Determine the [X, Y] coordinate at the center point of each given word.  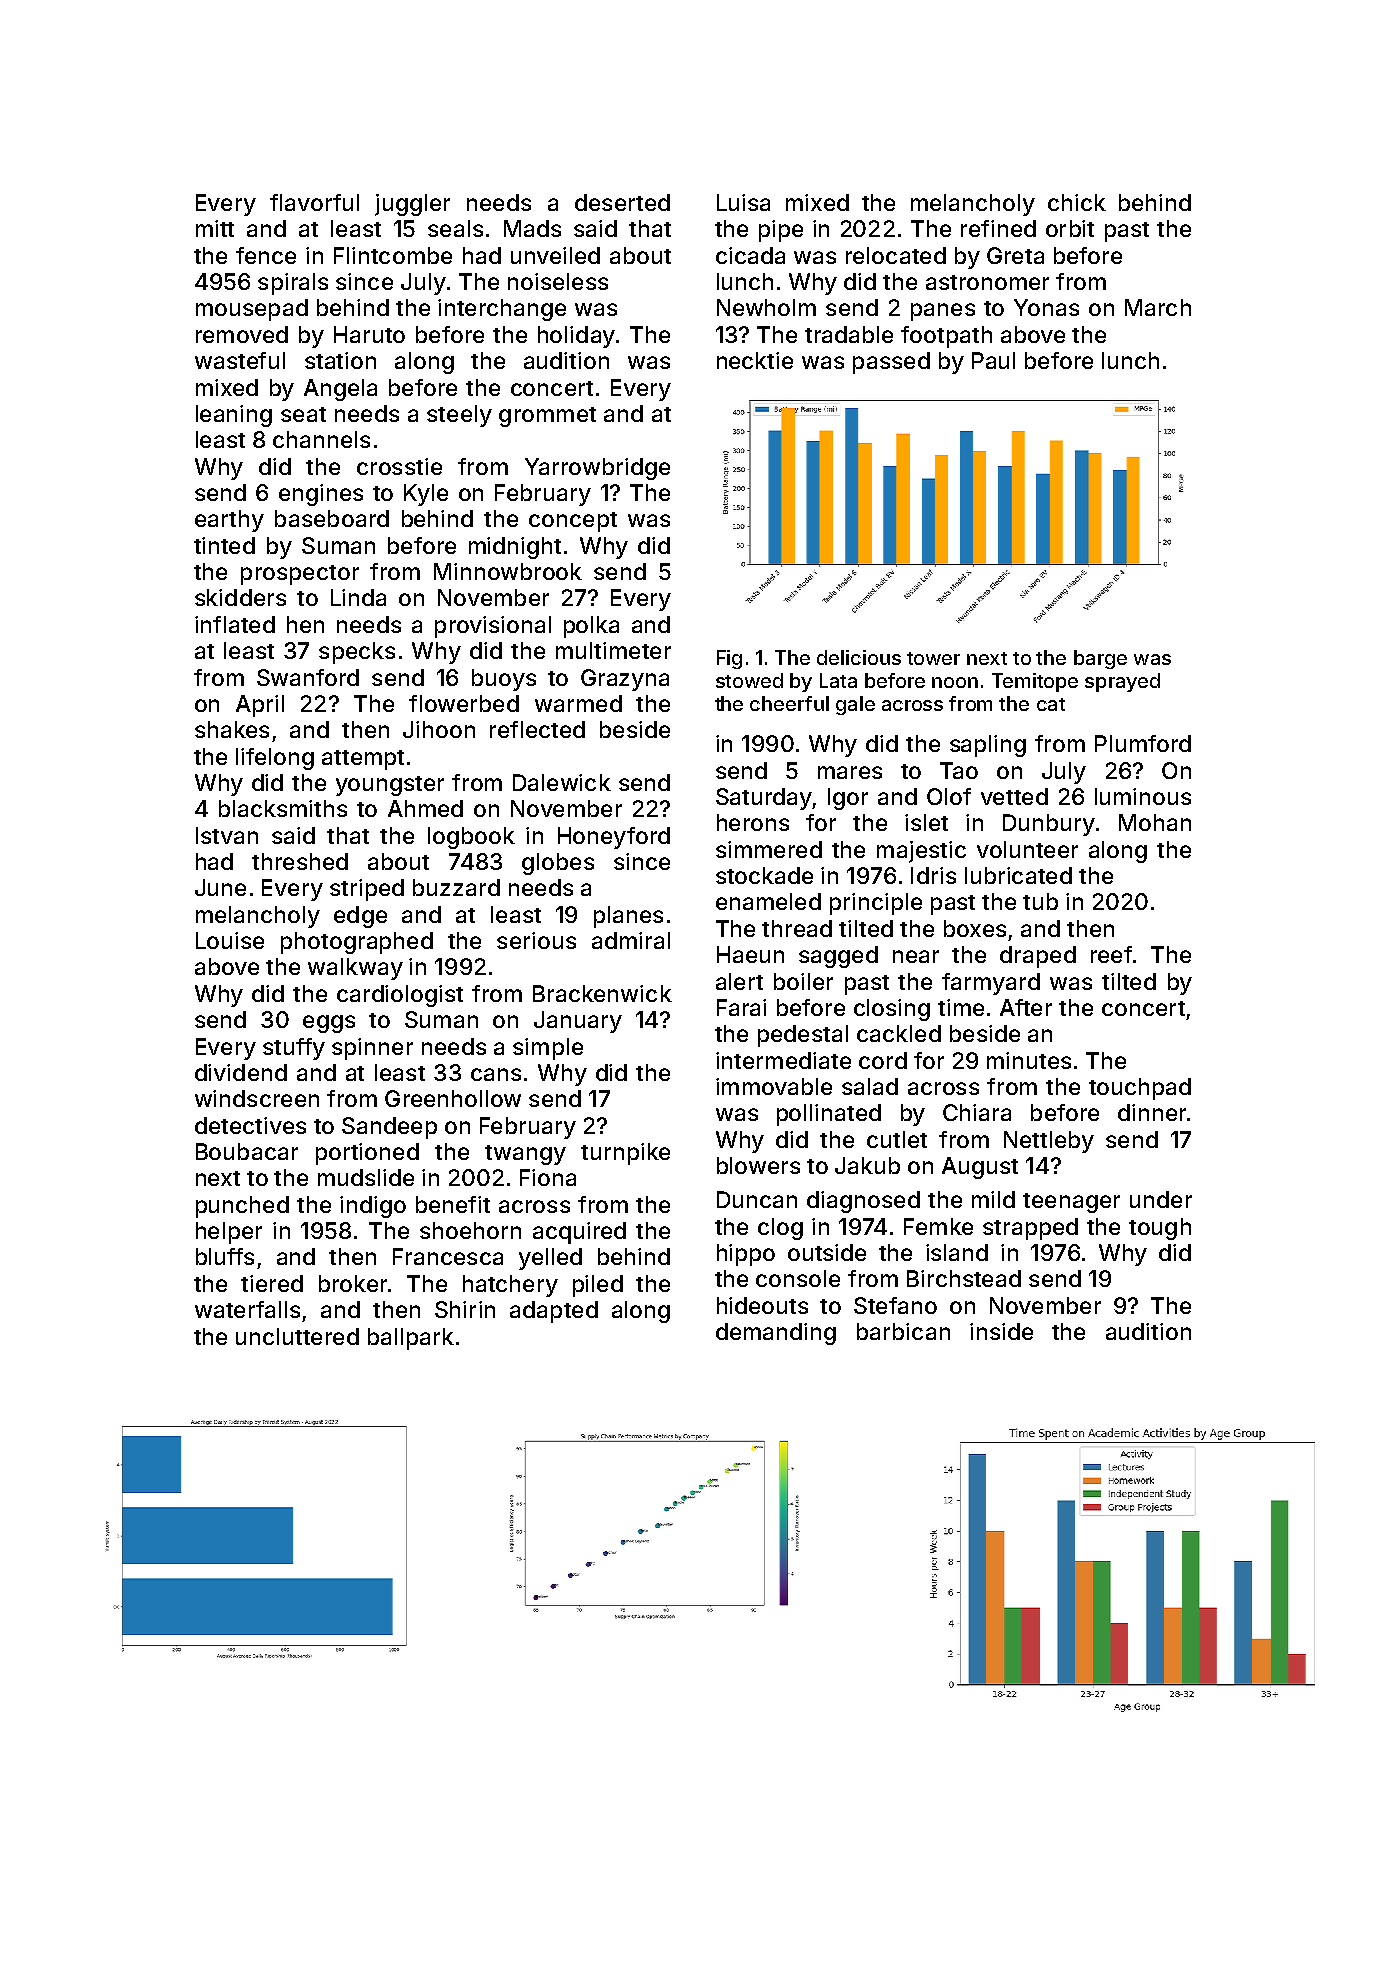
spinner [372, 1049]
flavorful [314, 202]
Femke [938, 1226]
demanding [776, 1334]
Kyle [426, 495]
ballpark [411, 1339]
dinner [1152, 1112]
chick [1077, 202]
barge [1100, 659]
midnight [515, 548]
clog [780, 1229]
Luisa [743, 202]
